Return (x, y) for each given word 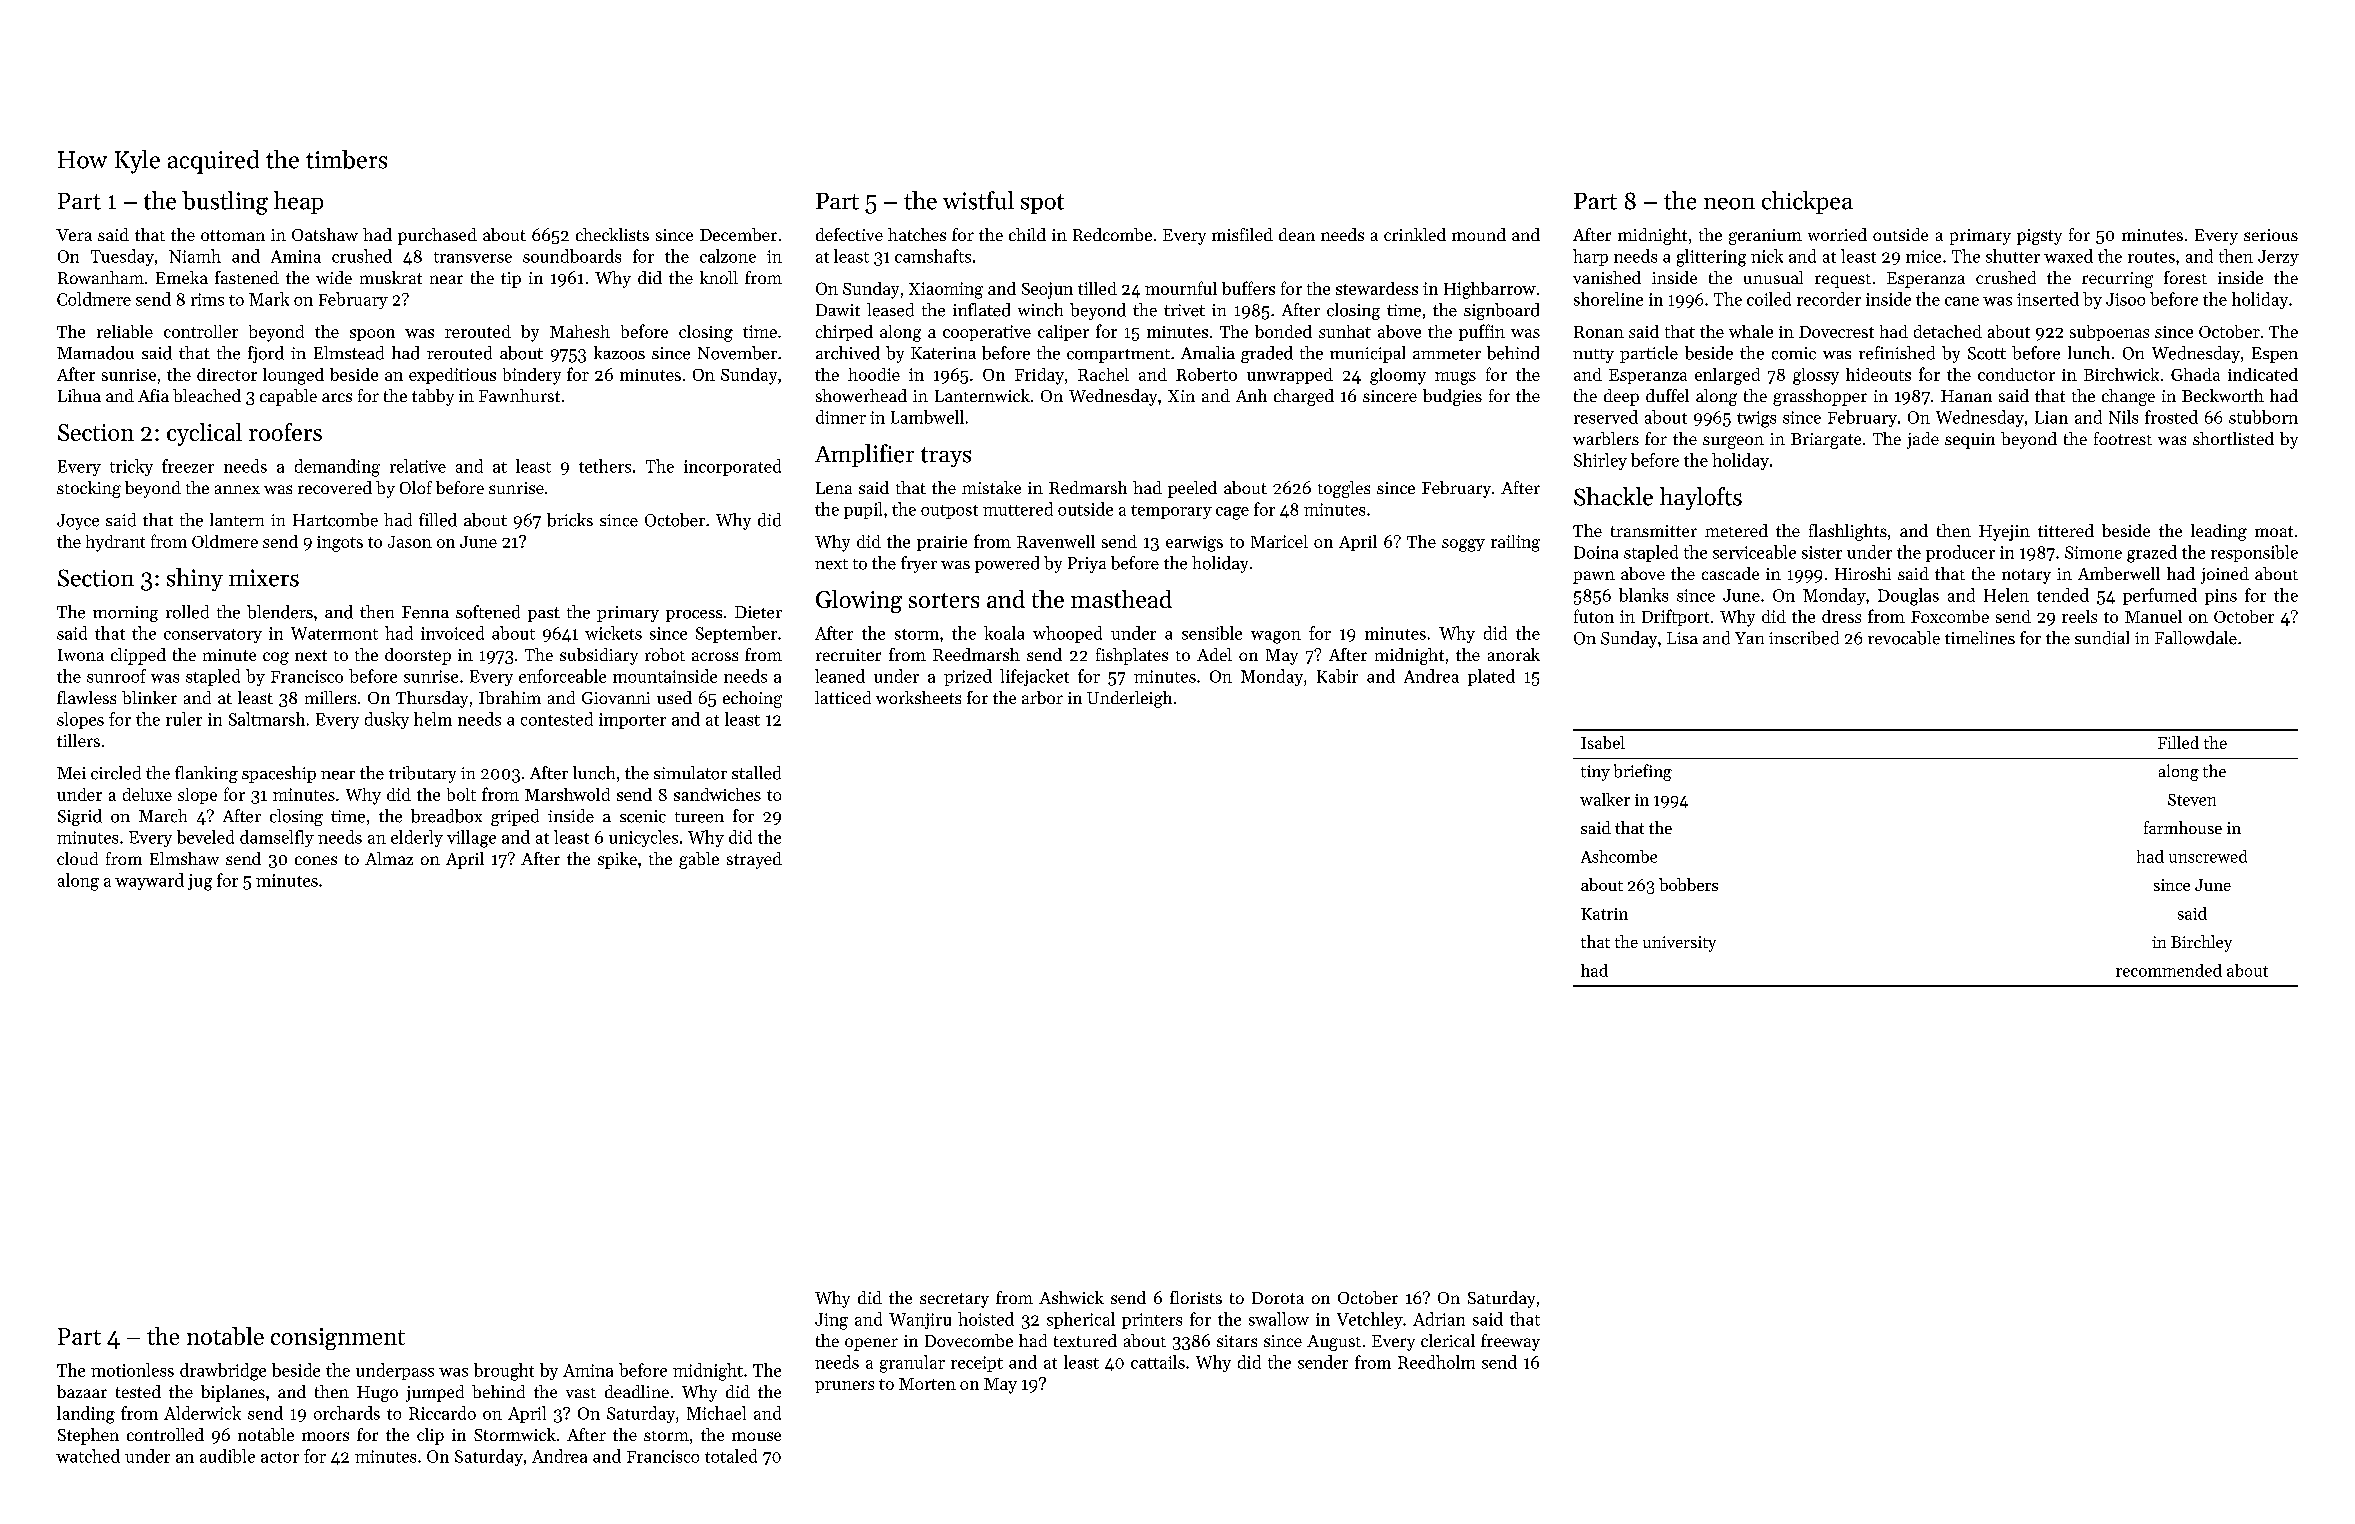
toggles (1344, 489)
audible (227, 1456)
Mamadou (95, 353)
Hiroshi (1863, 573)
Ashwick (1071, 1297)
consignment (338, 1339)
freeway (1510, 1342)
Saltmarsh (267, 719)
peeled (1192, 489)
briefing (1643, 772)
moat (2274, 531)
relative (418, 466)
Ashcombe (1619, 856)
